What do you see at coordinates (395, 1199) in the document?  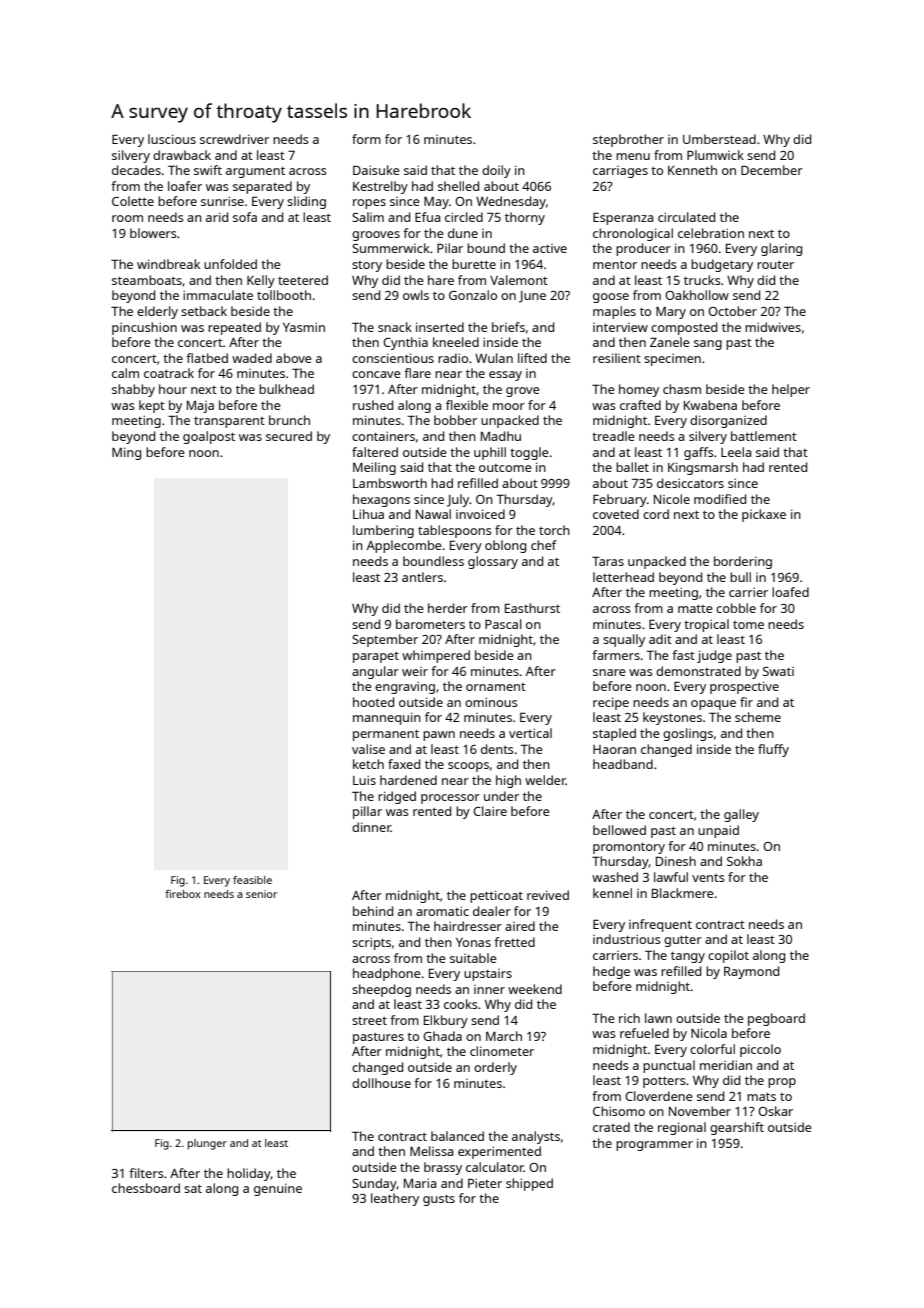 I see `leathery` at bounding box center [395, 1199].
